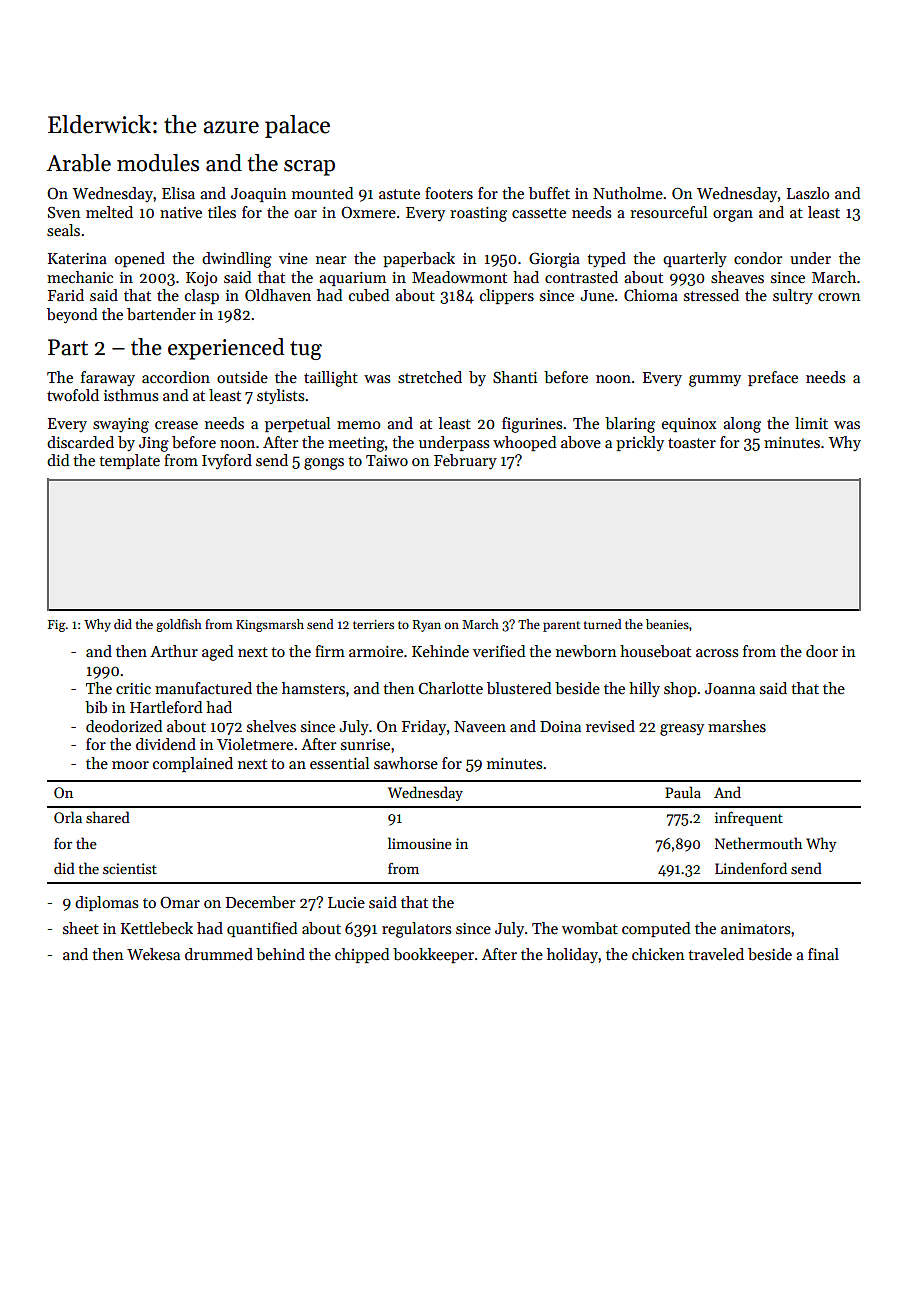 This document has height=1316, width=908. What do you see at coordinates (628, 193) in the document?
I see `Nutholme` at bounding box center [628, 193].
